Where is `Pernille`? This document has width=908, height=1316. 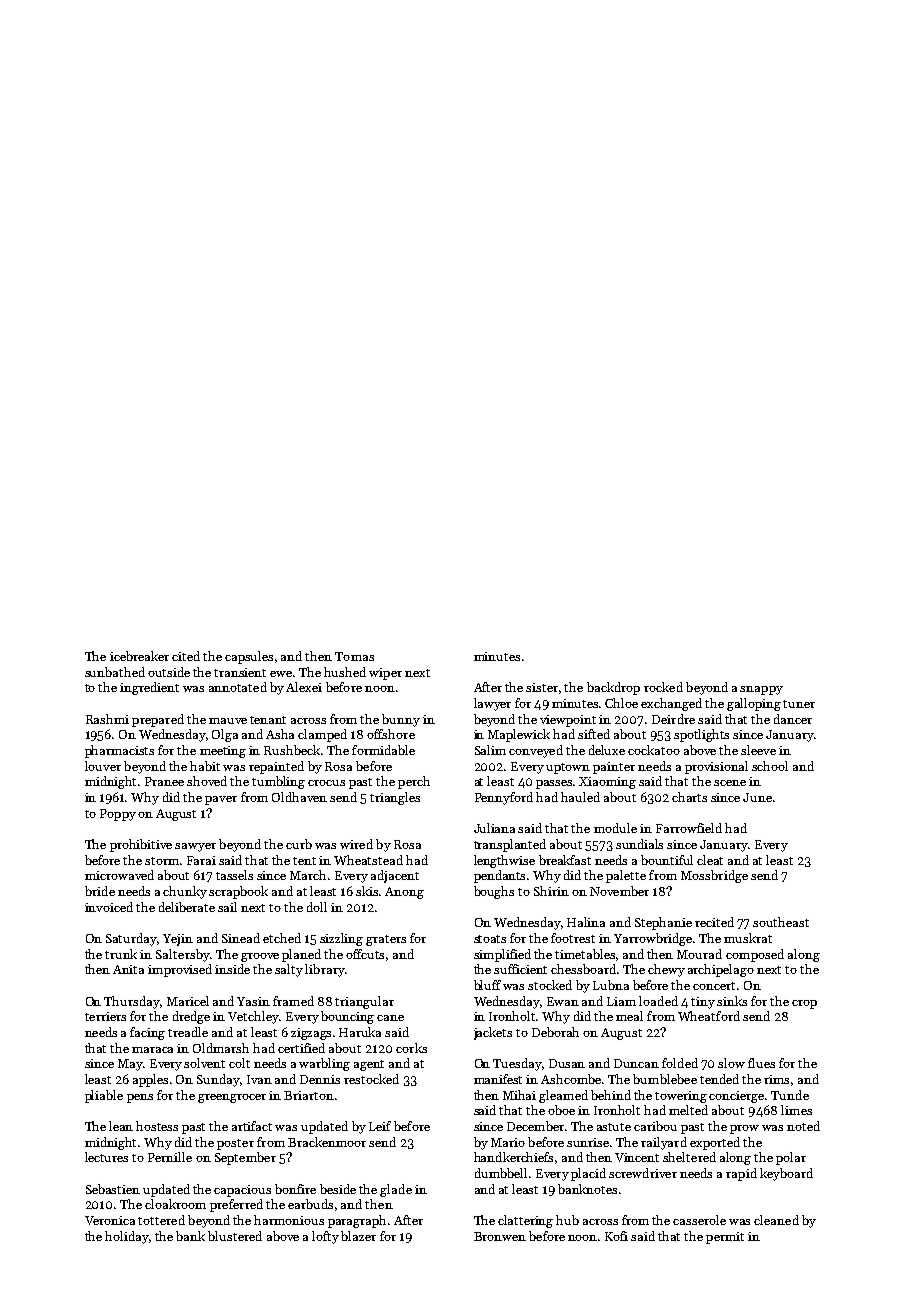
Pernille is located at coordinates (170, 1157).
